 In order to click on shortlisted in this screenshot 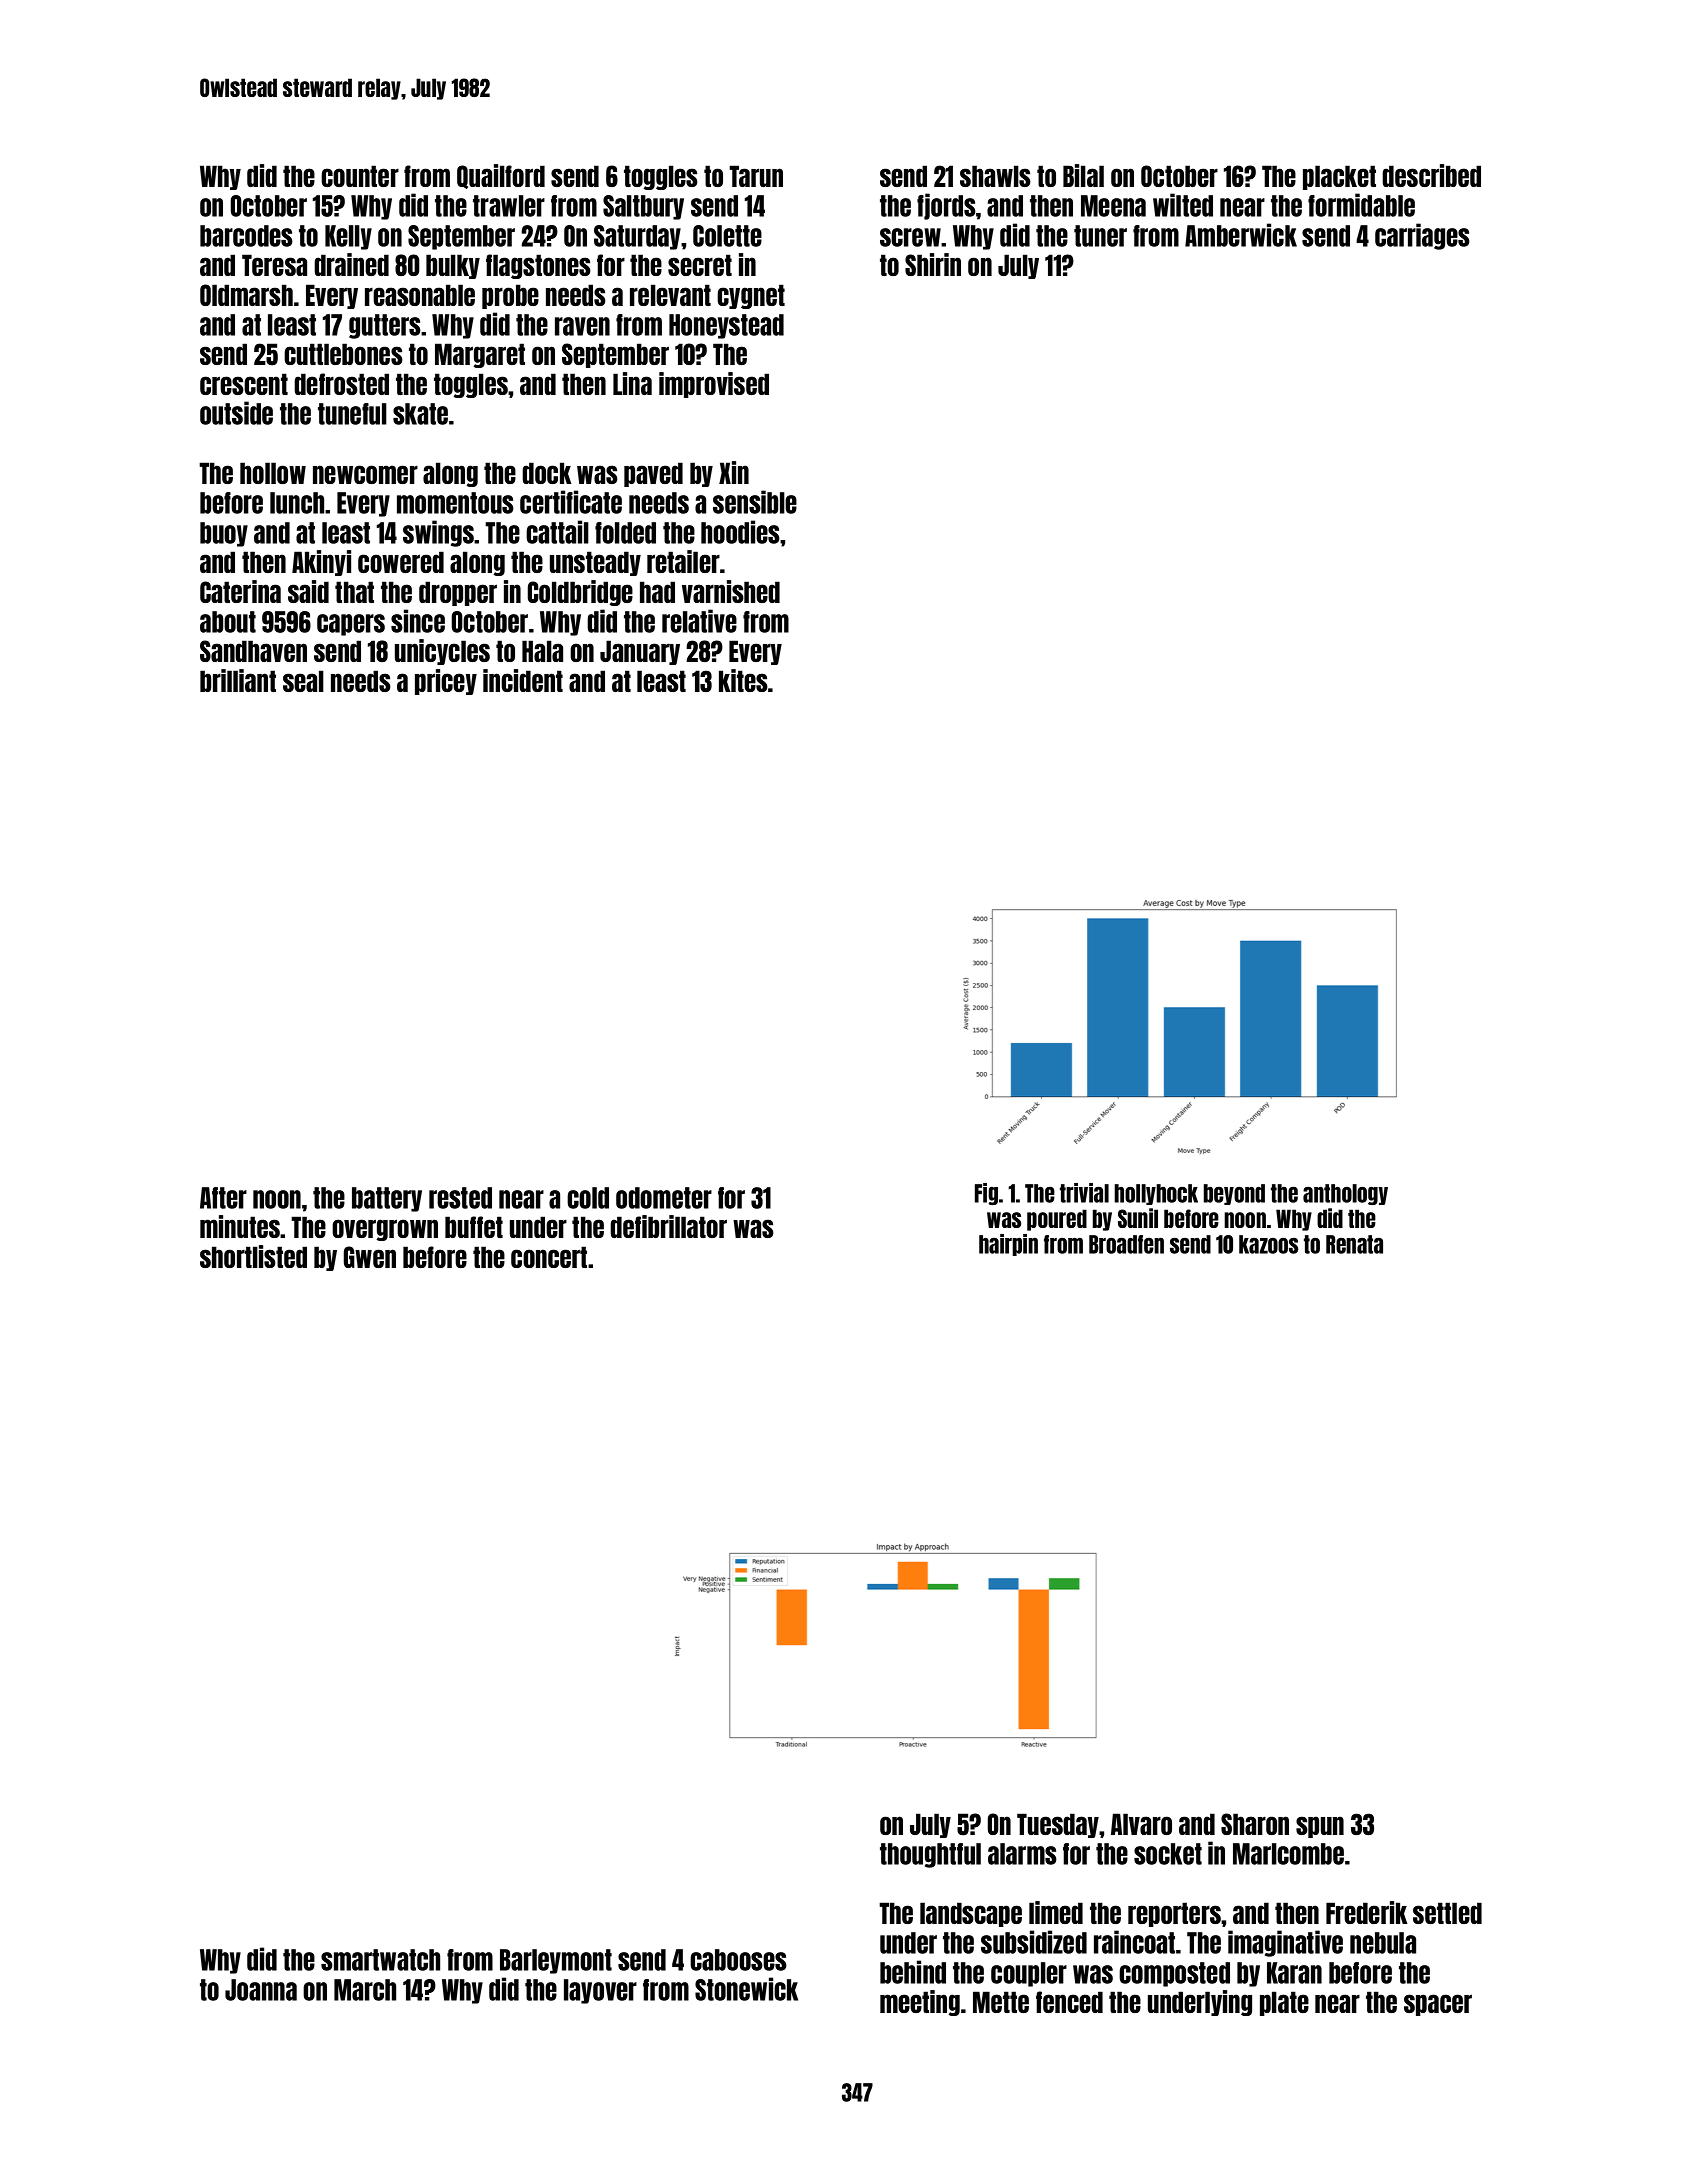, I will do `click(253, 1256)`.
